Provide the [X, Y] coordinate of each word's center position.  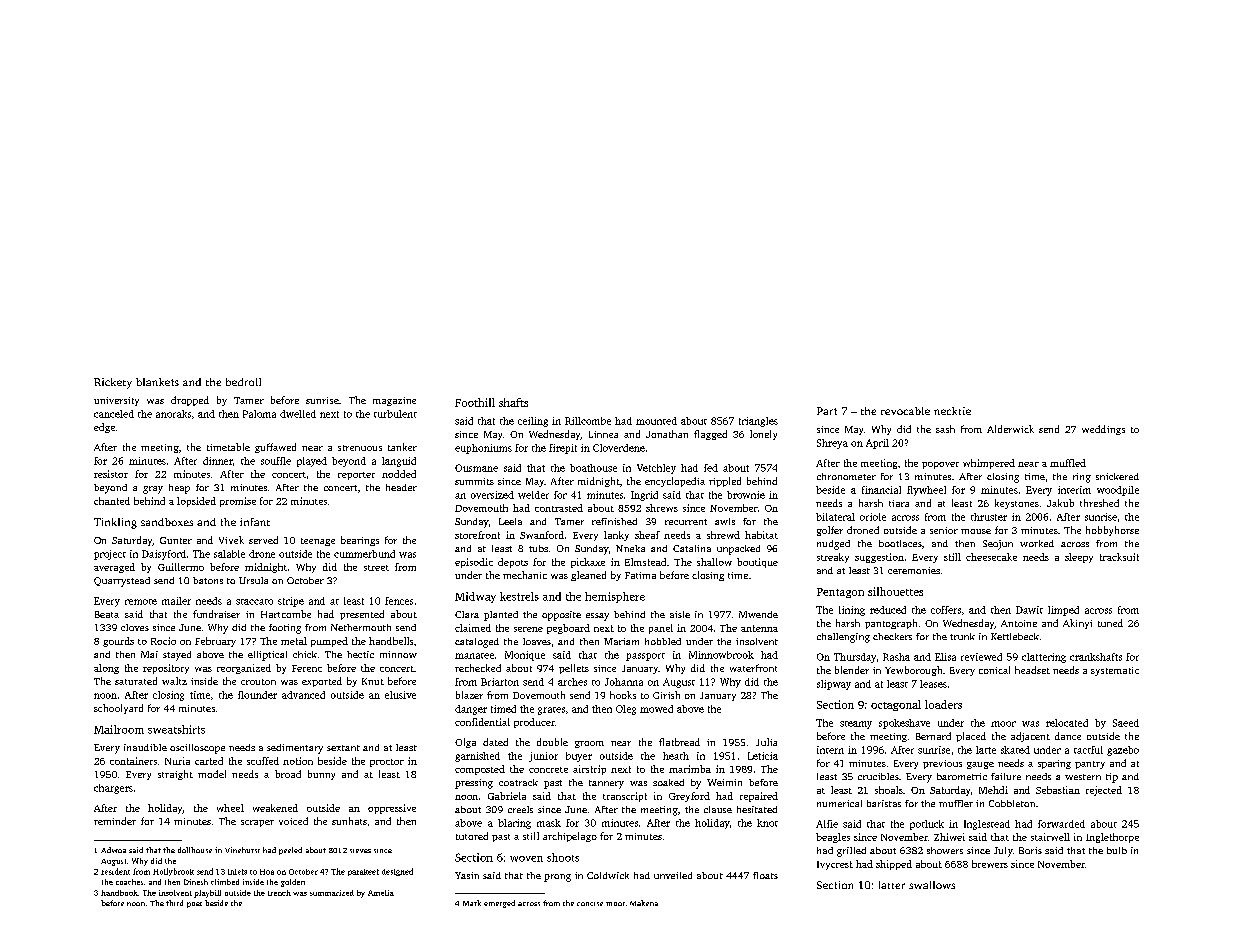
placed [971, 737]
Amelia [381, 893]
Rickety [113, 383]
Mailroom [119, 729]
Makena [644, 903]
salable [229, 554]
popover [940, 465]
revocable [905, 411]
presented [362, 615]
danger [471, 710]
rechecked [478, 668]
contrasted [559, 508]
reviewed [981, 657]
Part [827, 411]
